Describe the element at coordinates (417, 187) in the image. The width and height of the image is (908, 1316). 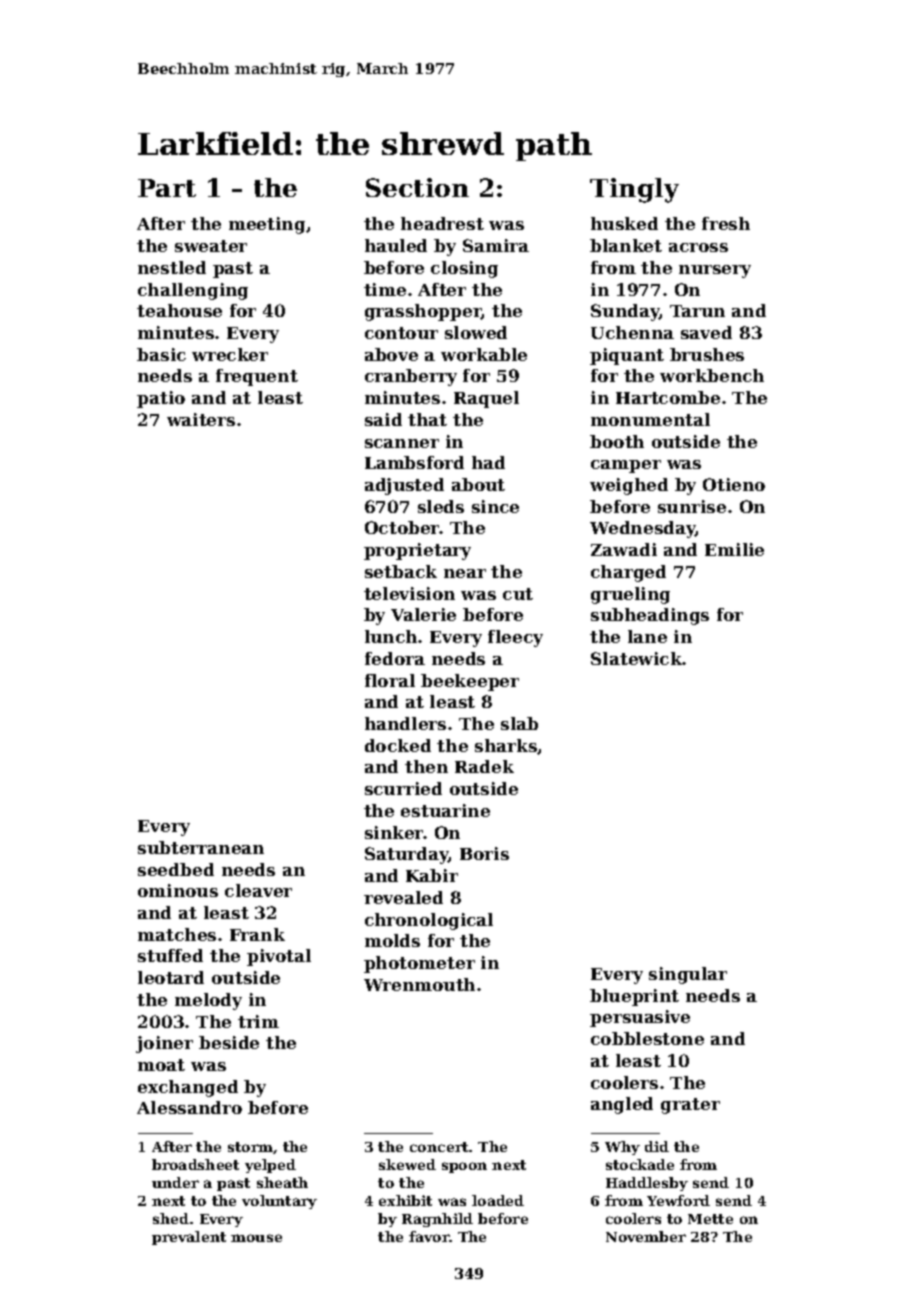
I see `Section` at that location.
